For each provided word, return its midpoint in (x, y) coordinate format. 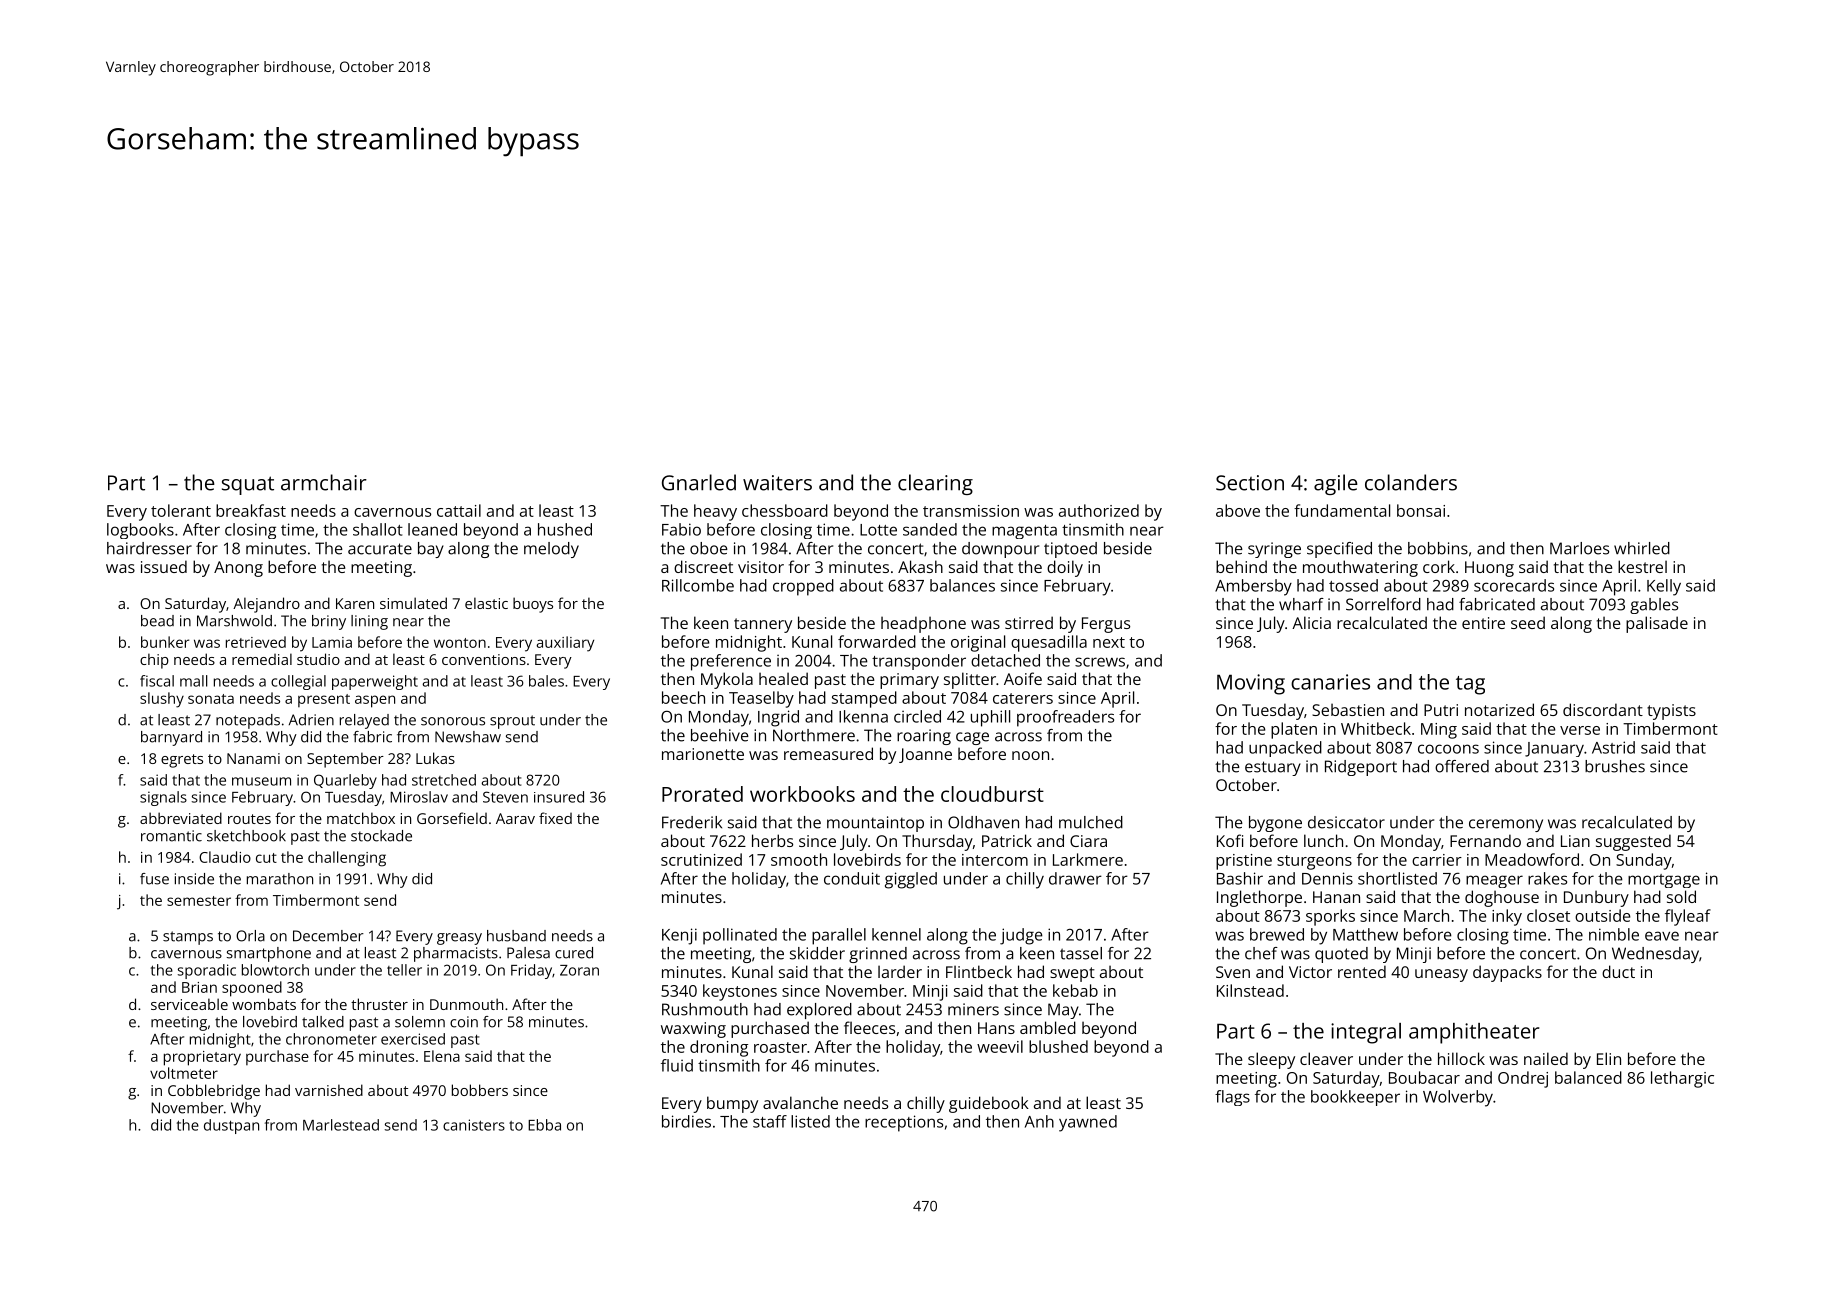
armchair (324, 482)
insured (559, 797)
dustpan (231, 1126)
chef (1261, 953)
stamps (188, 938)
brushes (1615, 766)
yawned (1088, 1123)
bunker (165, 642)
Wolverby (1458, 1098)
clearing (935, 484)
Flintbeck (979, 971)
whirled (1642, 548)
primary (909, 681)
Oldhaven (983, 822)
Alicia (1311, 622)
